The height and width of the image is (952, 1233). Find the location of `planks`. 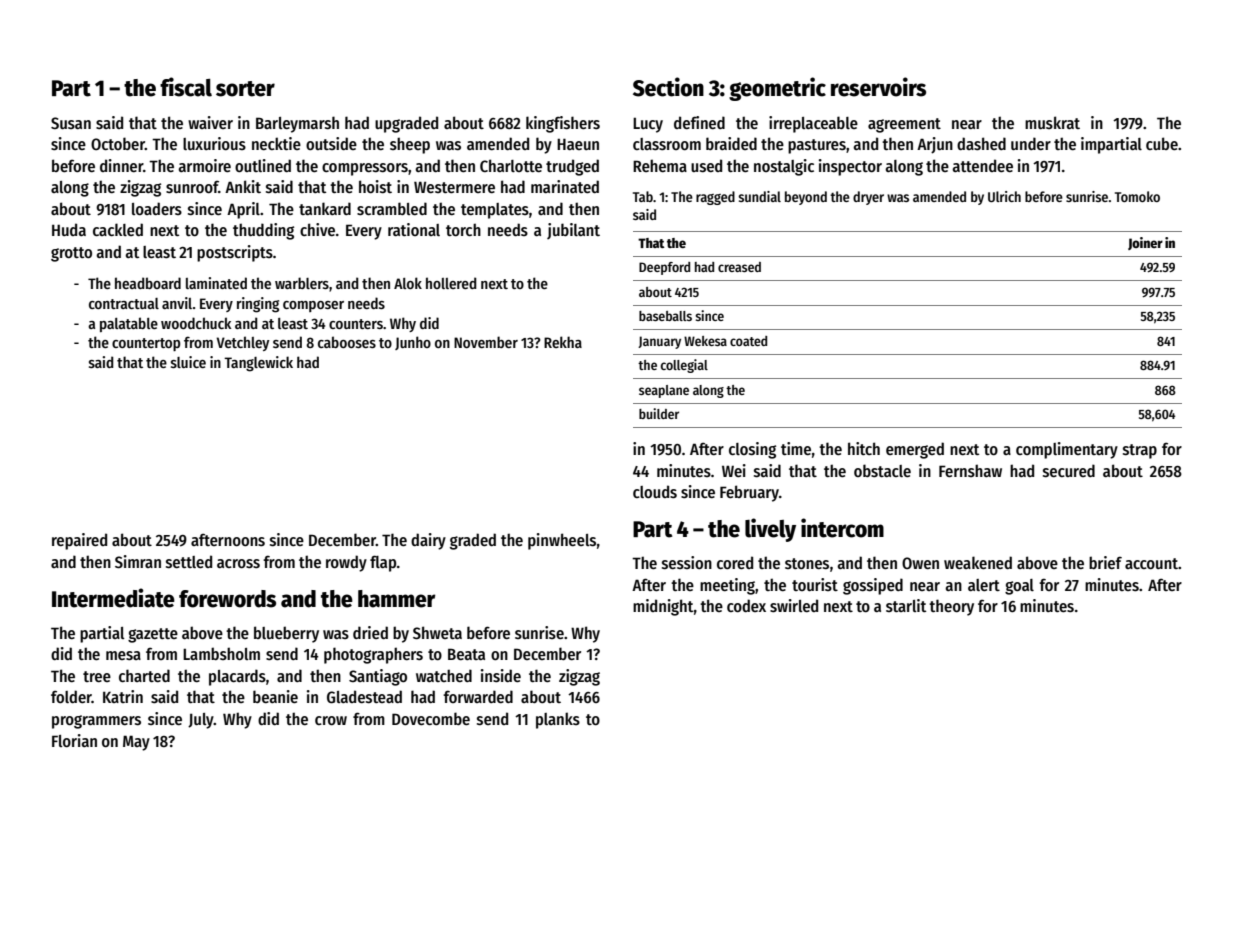

planks is located at coordinates (558, 720).
